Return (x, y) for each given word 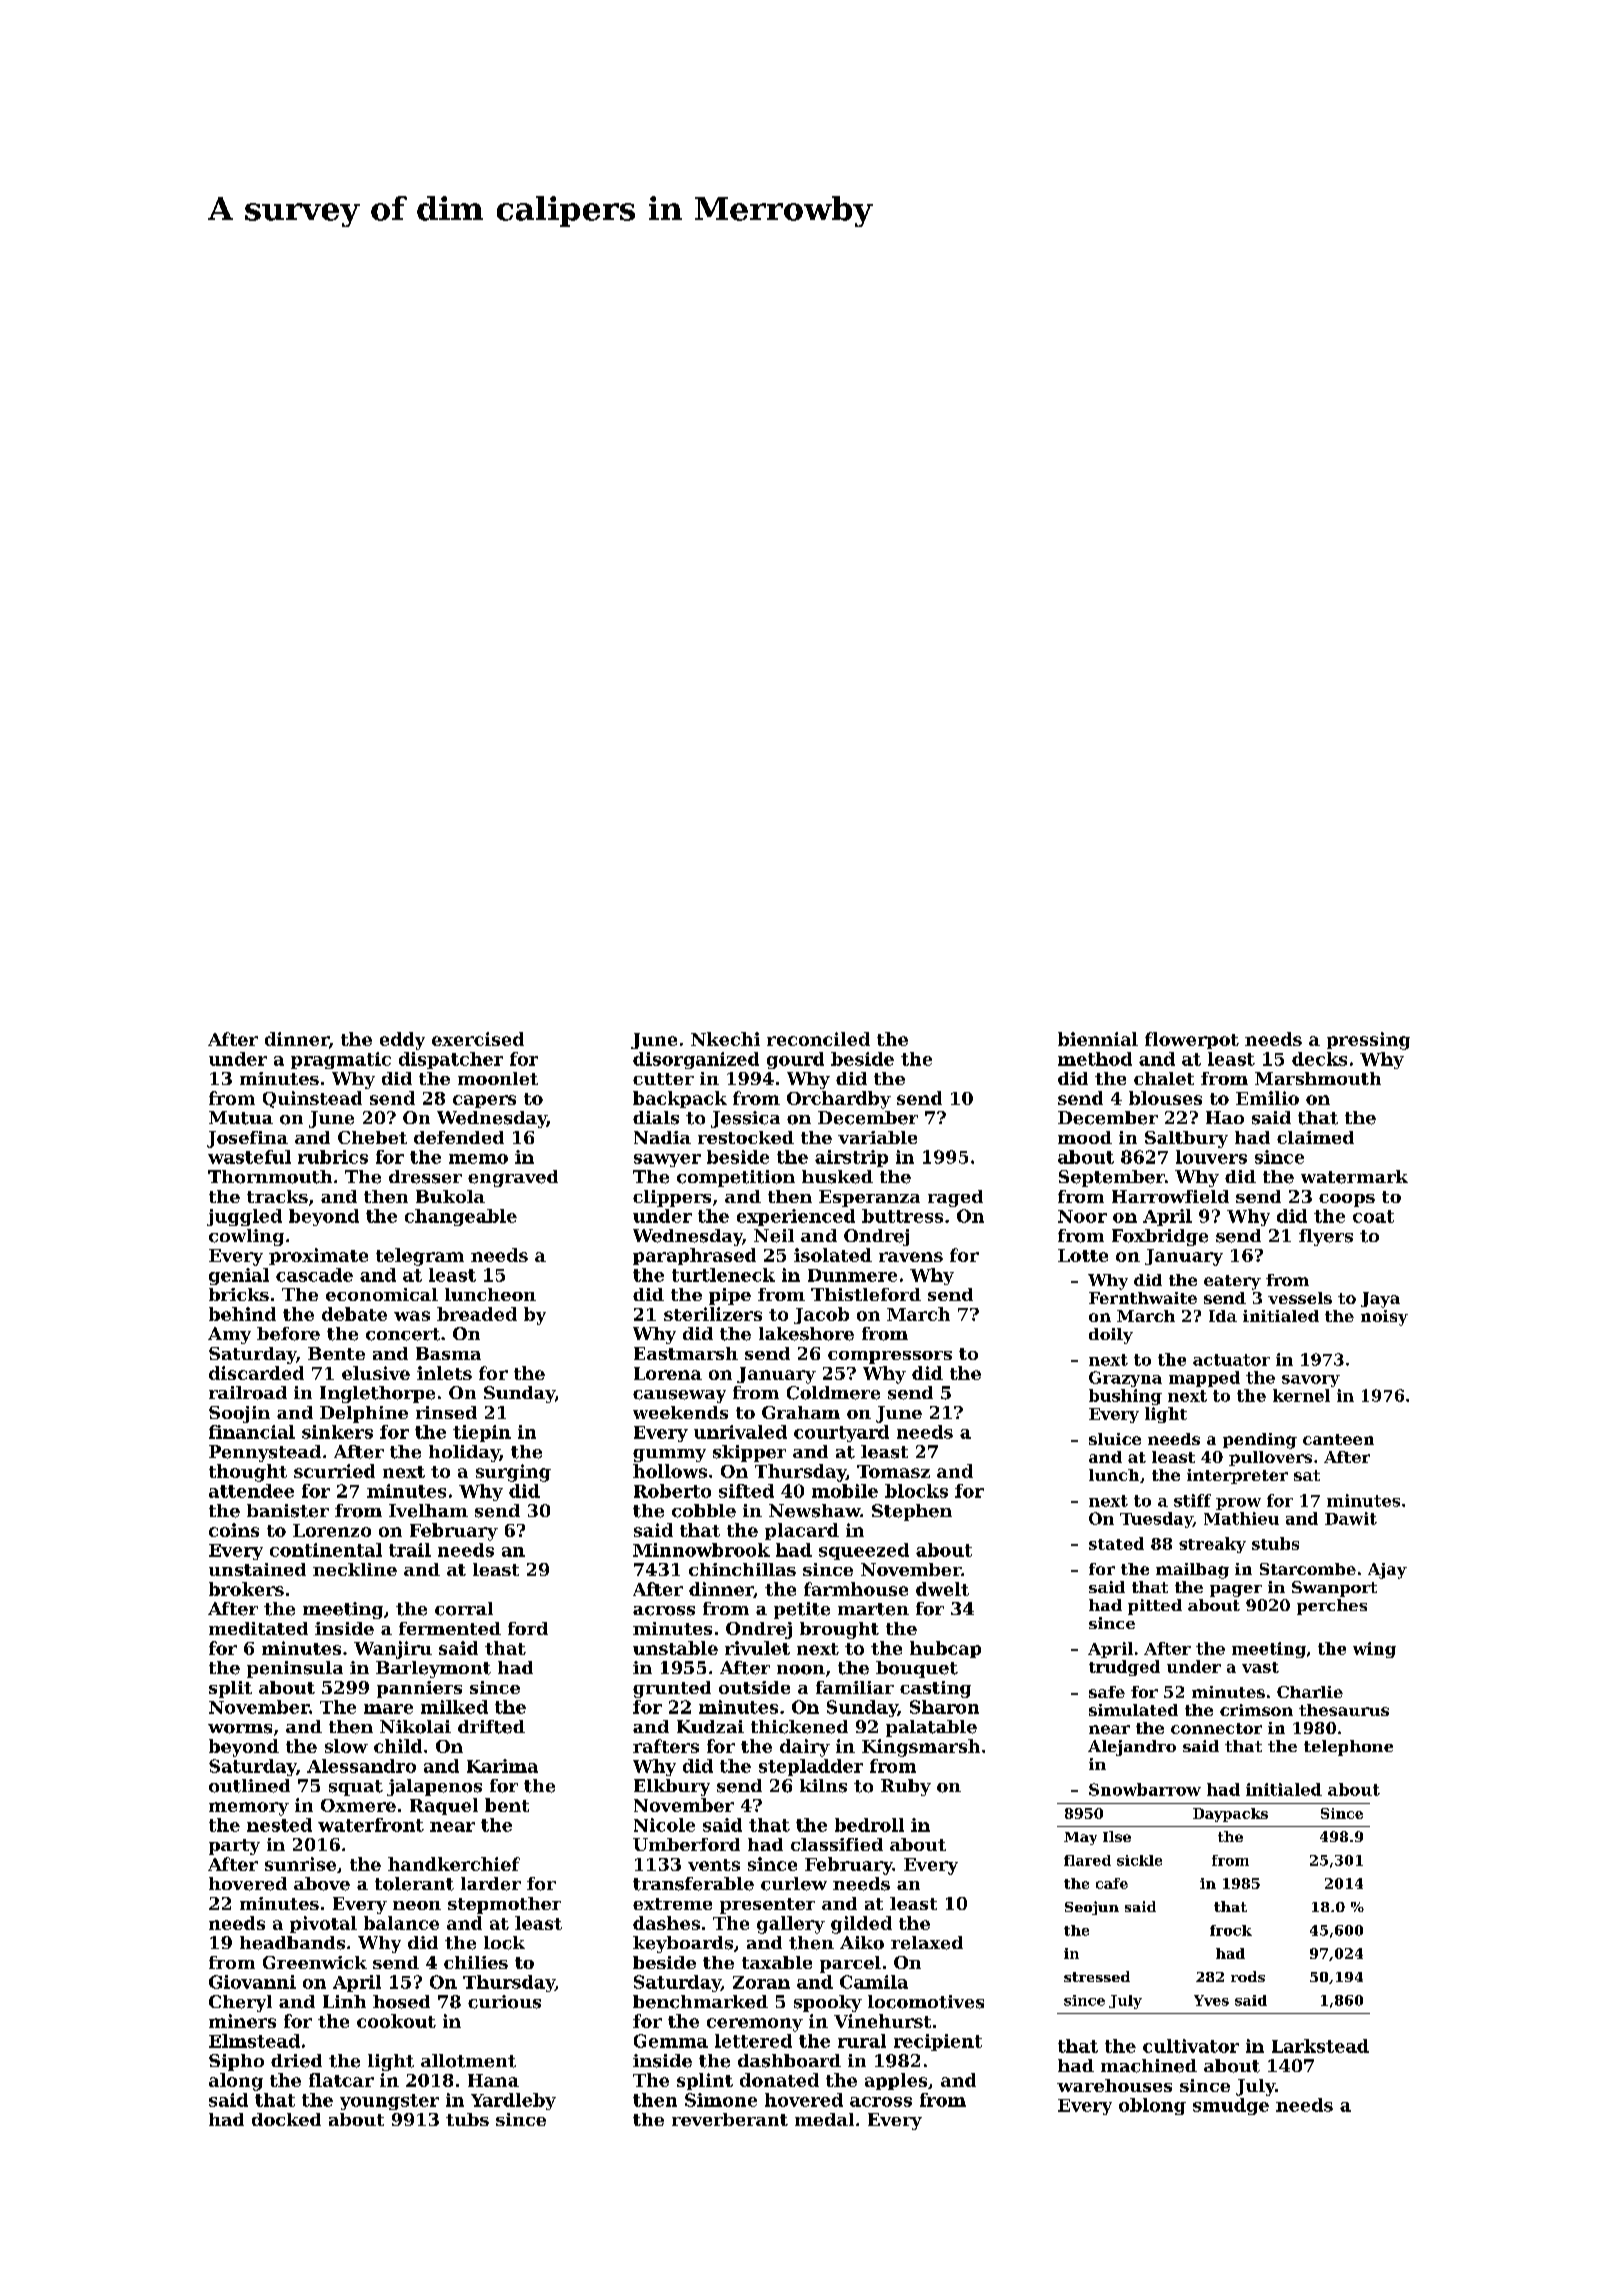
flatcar (341, 2080)
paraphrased (694, 1256)
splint (705, 2081)
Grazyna (1125, 1379)
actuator (1231, 1360)
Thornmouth (270, 1177)
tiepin (482, 1433)
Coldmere (833, 1393)
